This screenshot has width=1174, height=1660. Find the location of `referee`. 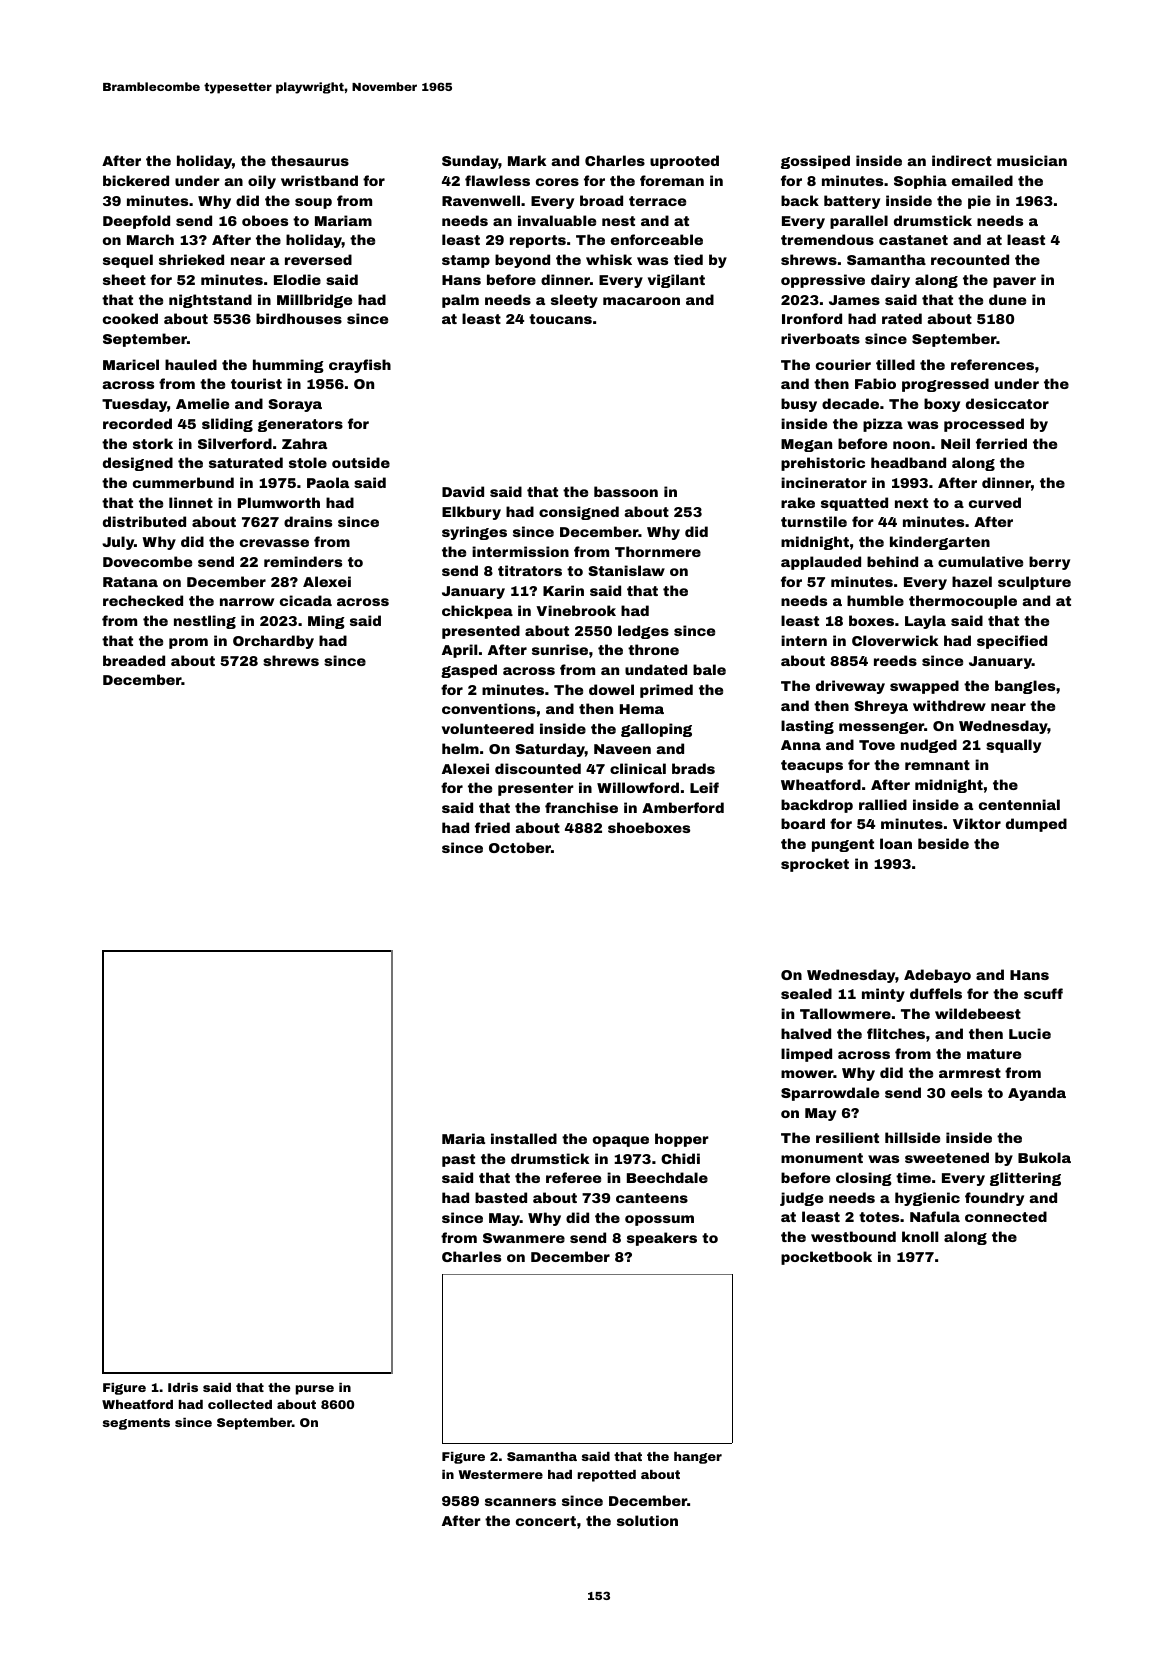

referee is located at coordinates (573, 1177).
